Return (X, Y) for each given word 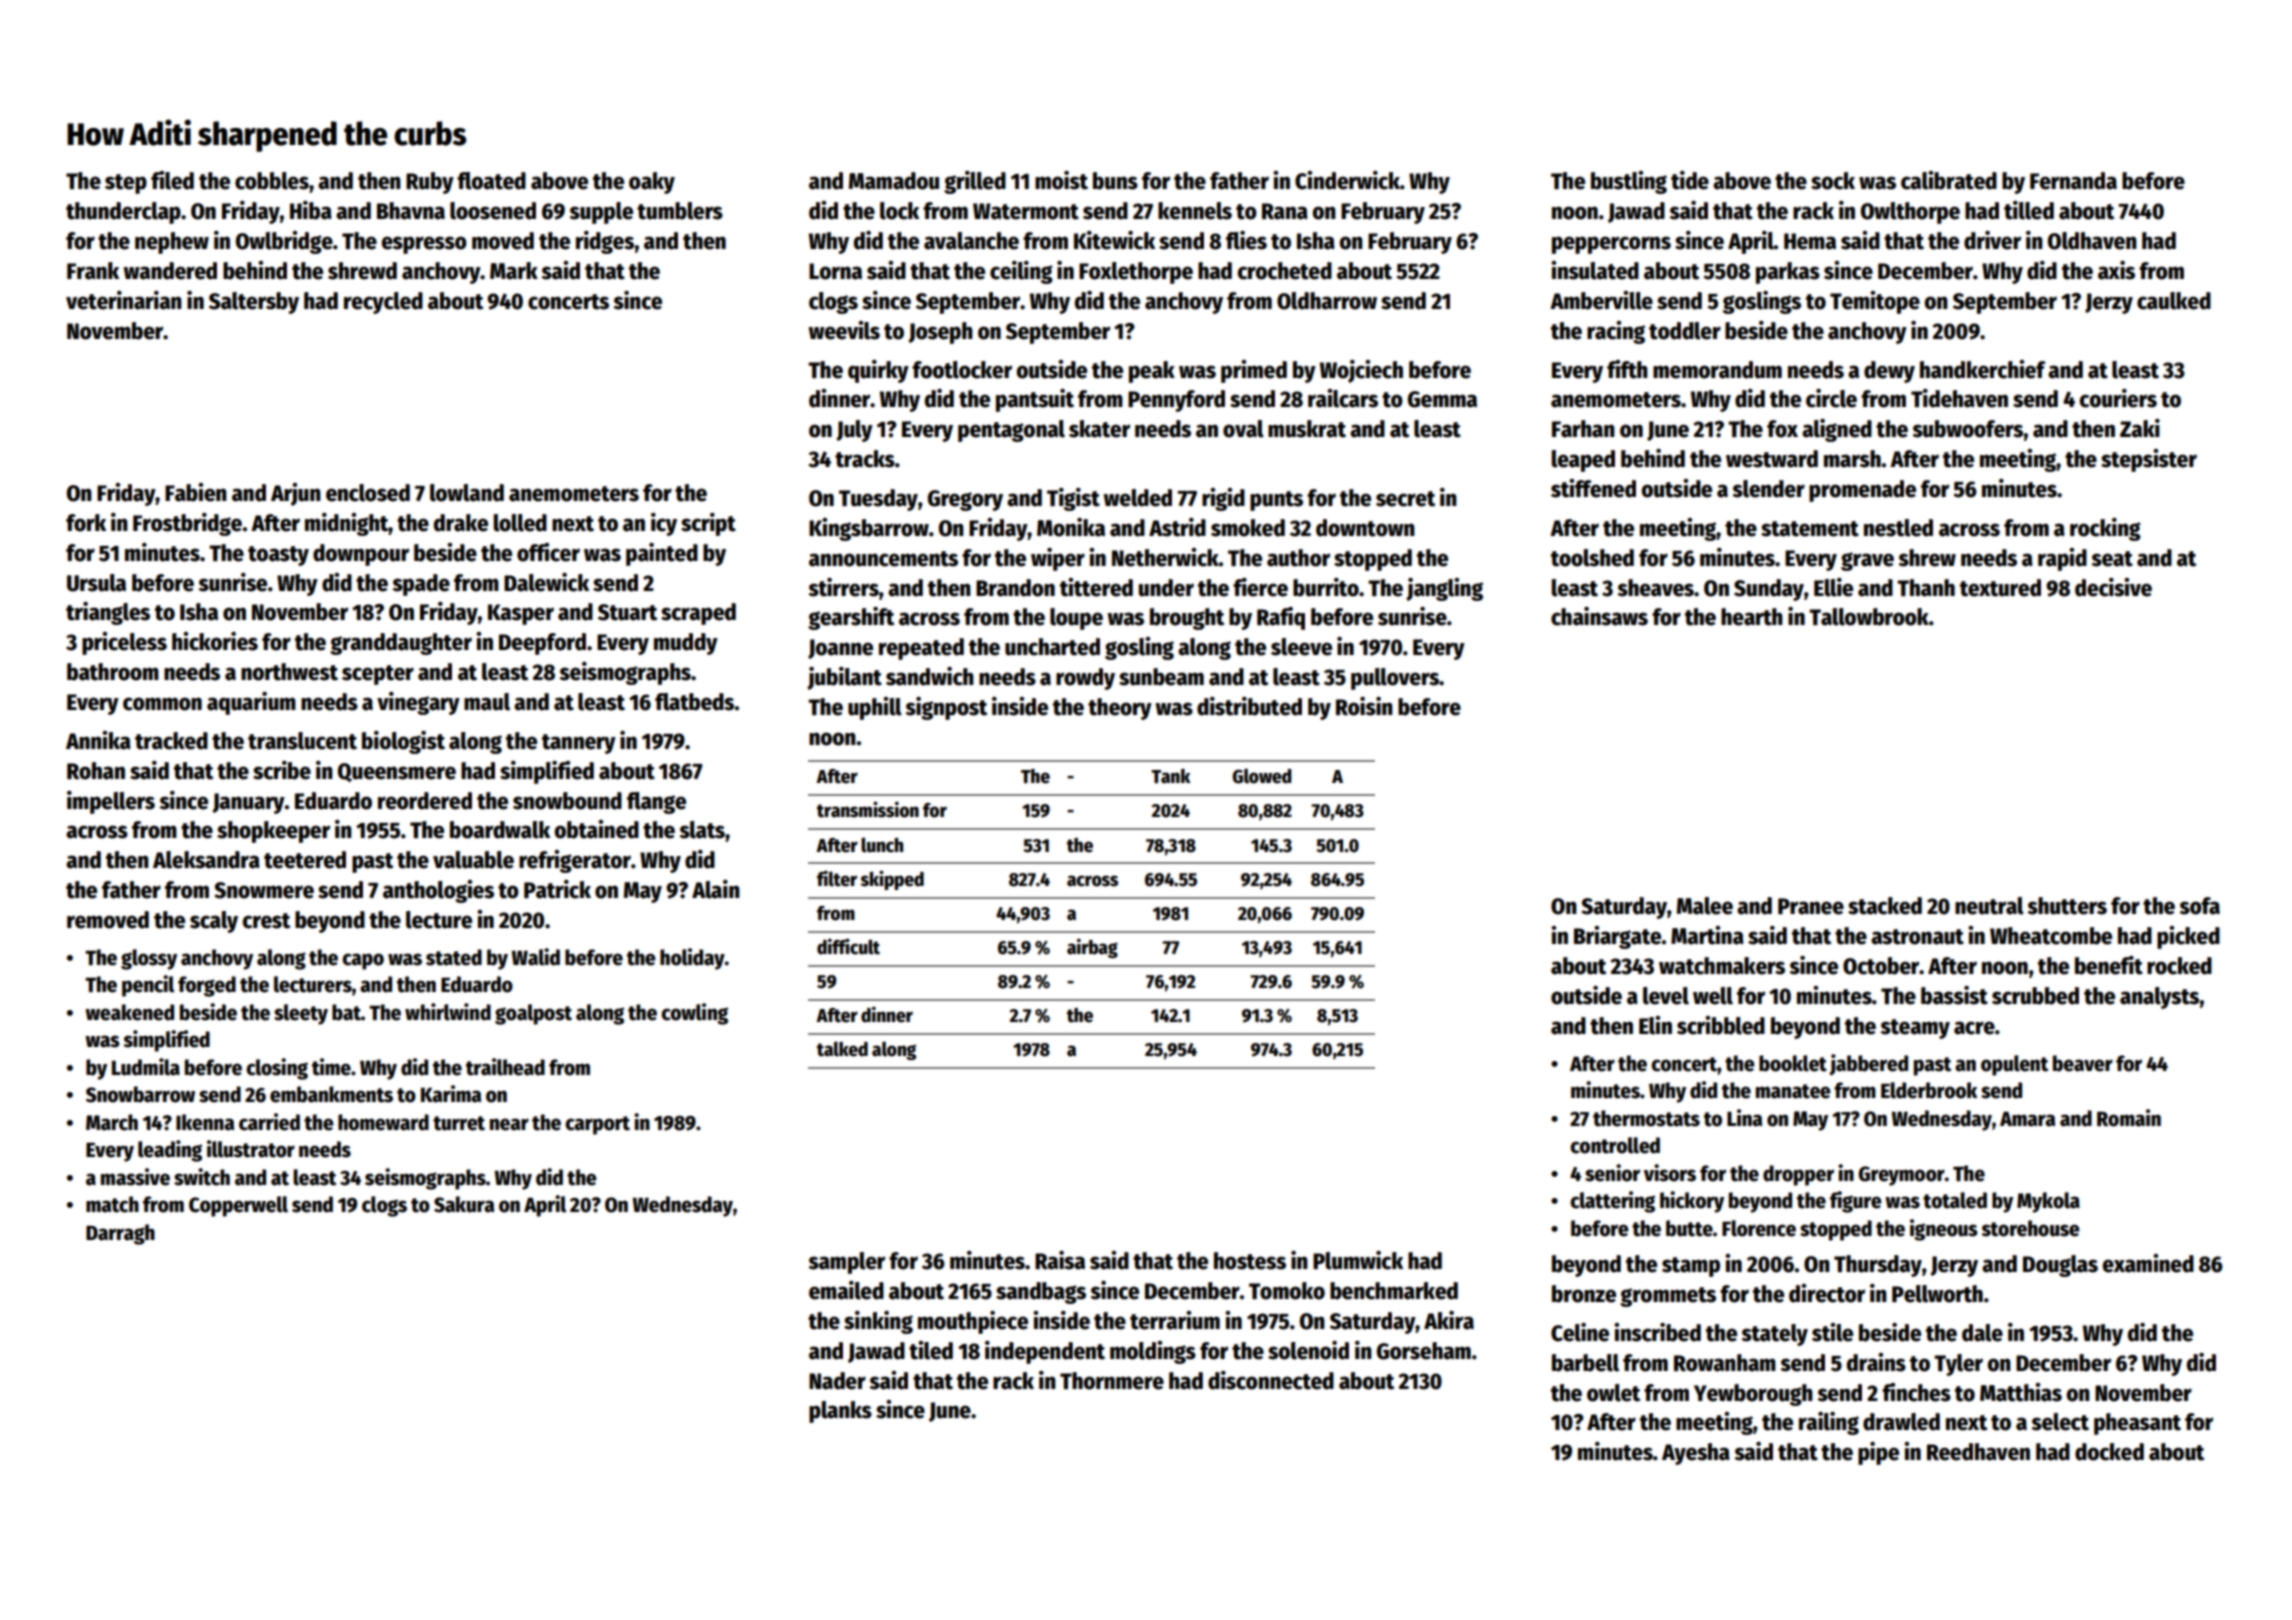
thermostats (1646, 1118)
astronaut (1917, 937)
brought (1187, 619)
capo (363, 961)
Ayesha (1696, 1454)
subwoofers (1968, 429)
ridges (605, 242)
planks (840, 1412)
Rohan (96, 771)
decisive (2113, 587)
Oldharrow (1327, 301)
